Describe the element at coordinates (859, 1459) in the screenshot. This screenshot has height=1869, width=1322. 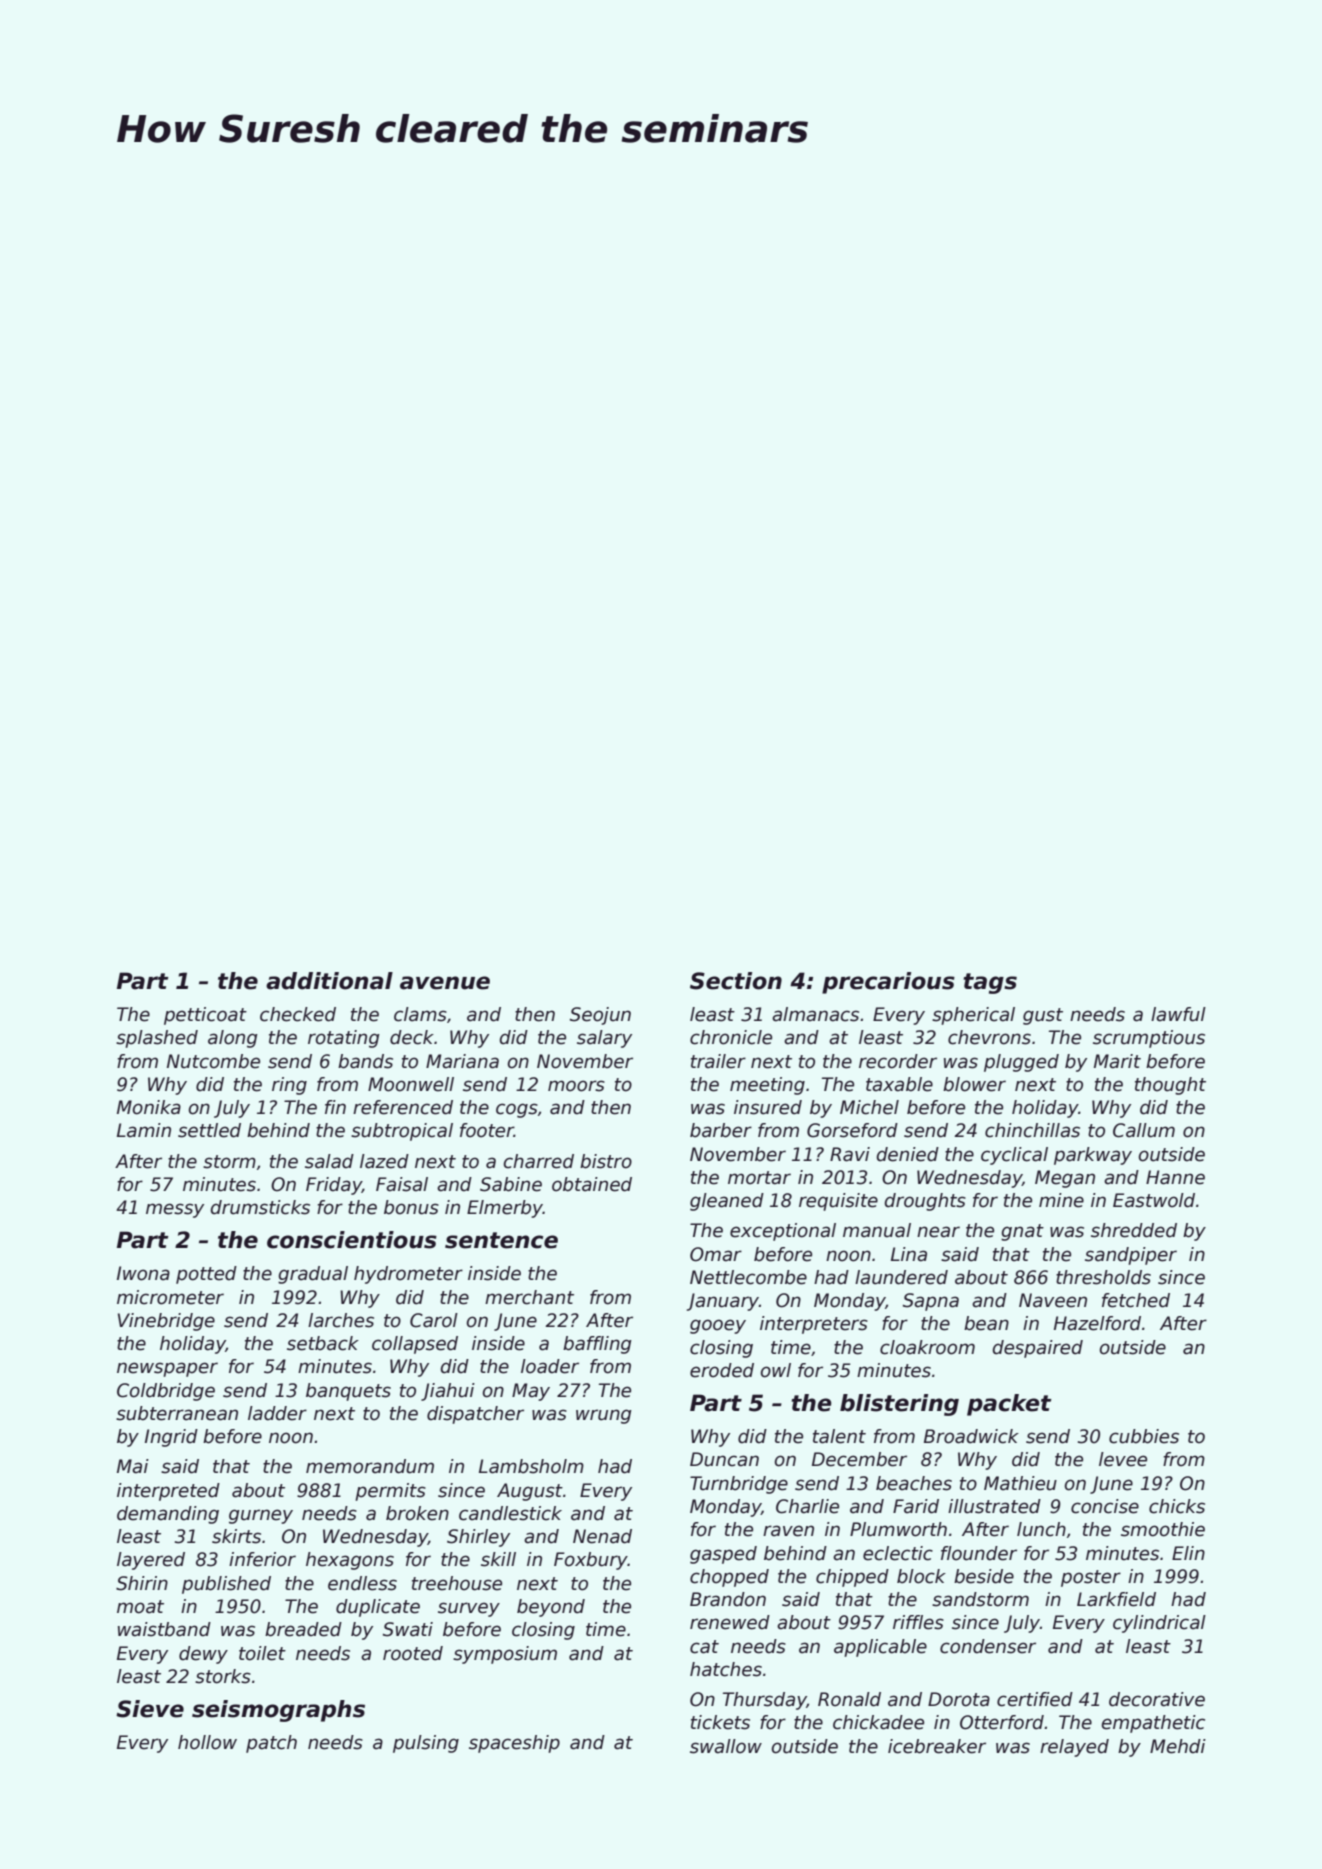
I see `December` at that location.
